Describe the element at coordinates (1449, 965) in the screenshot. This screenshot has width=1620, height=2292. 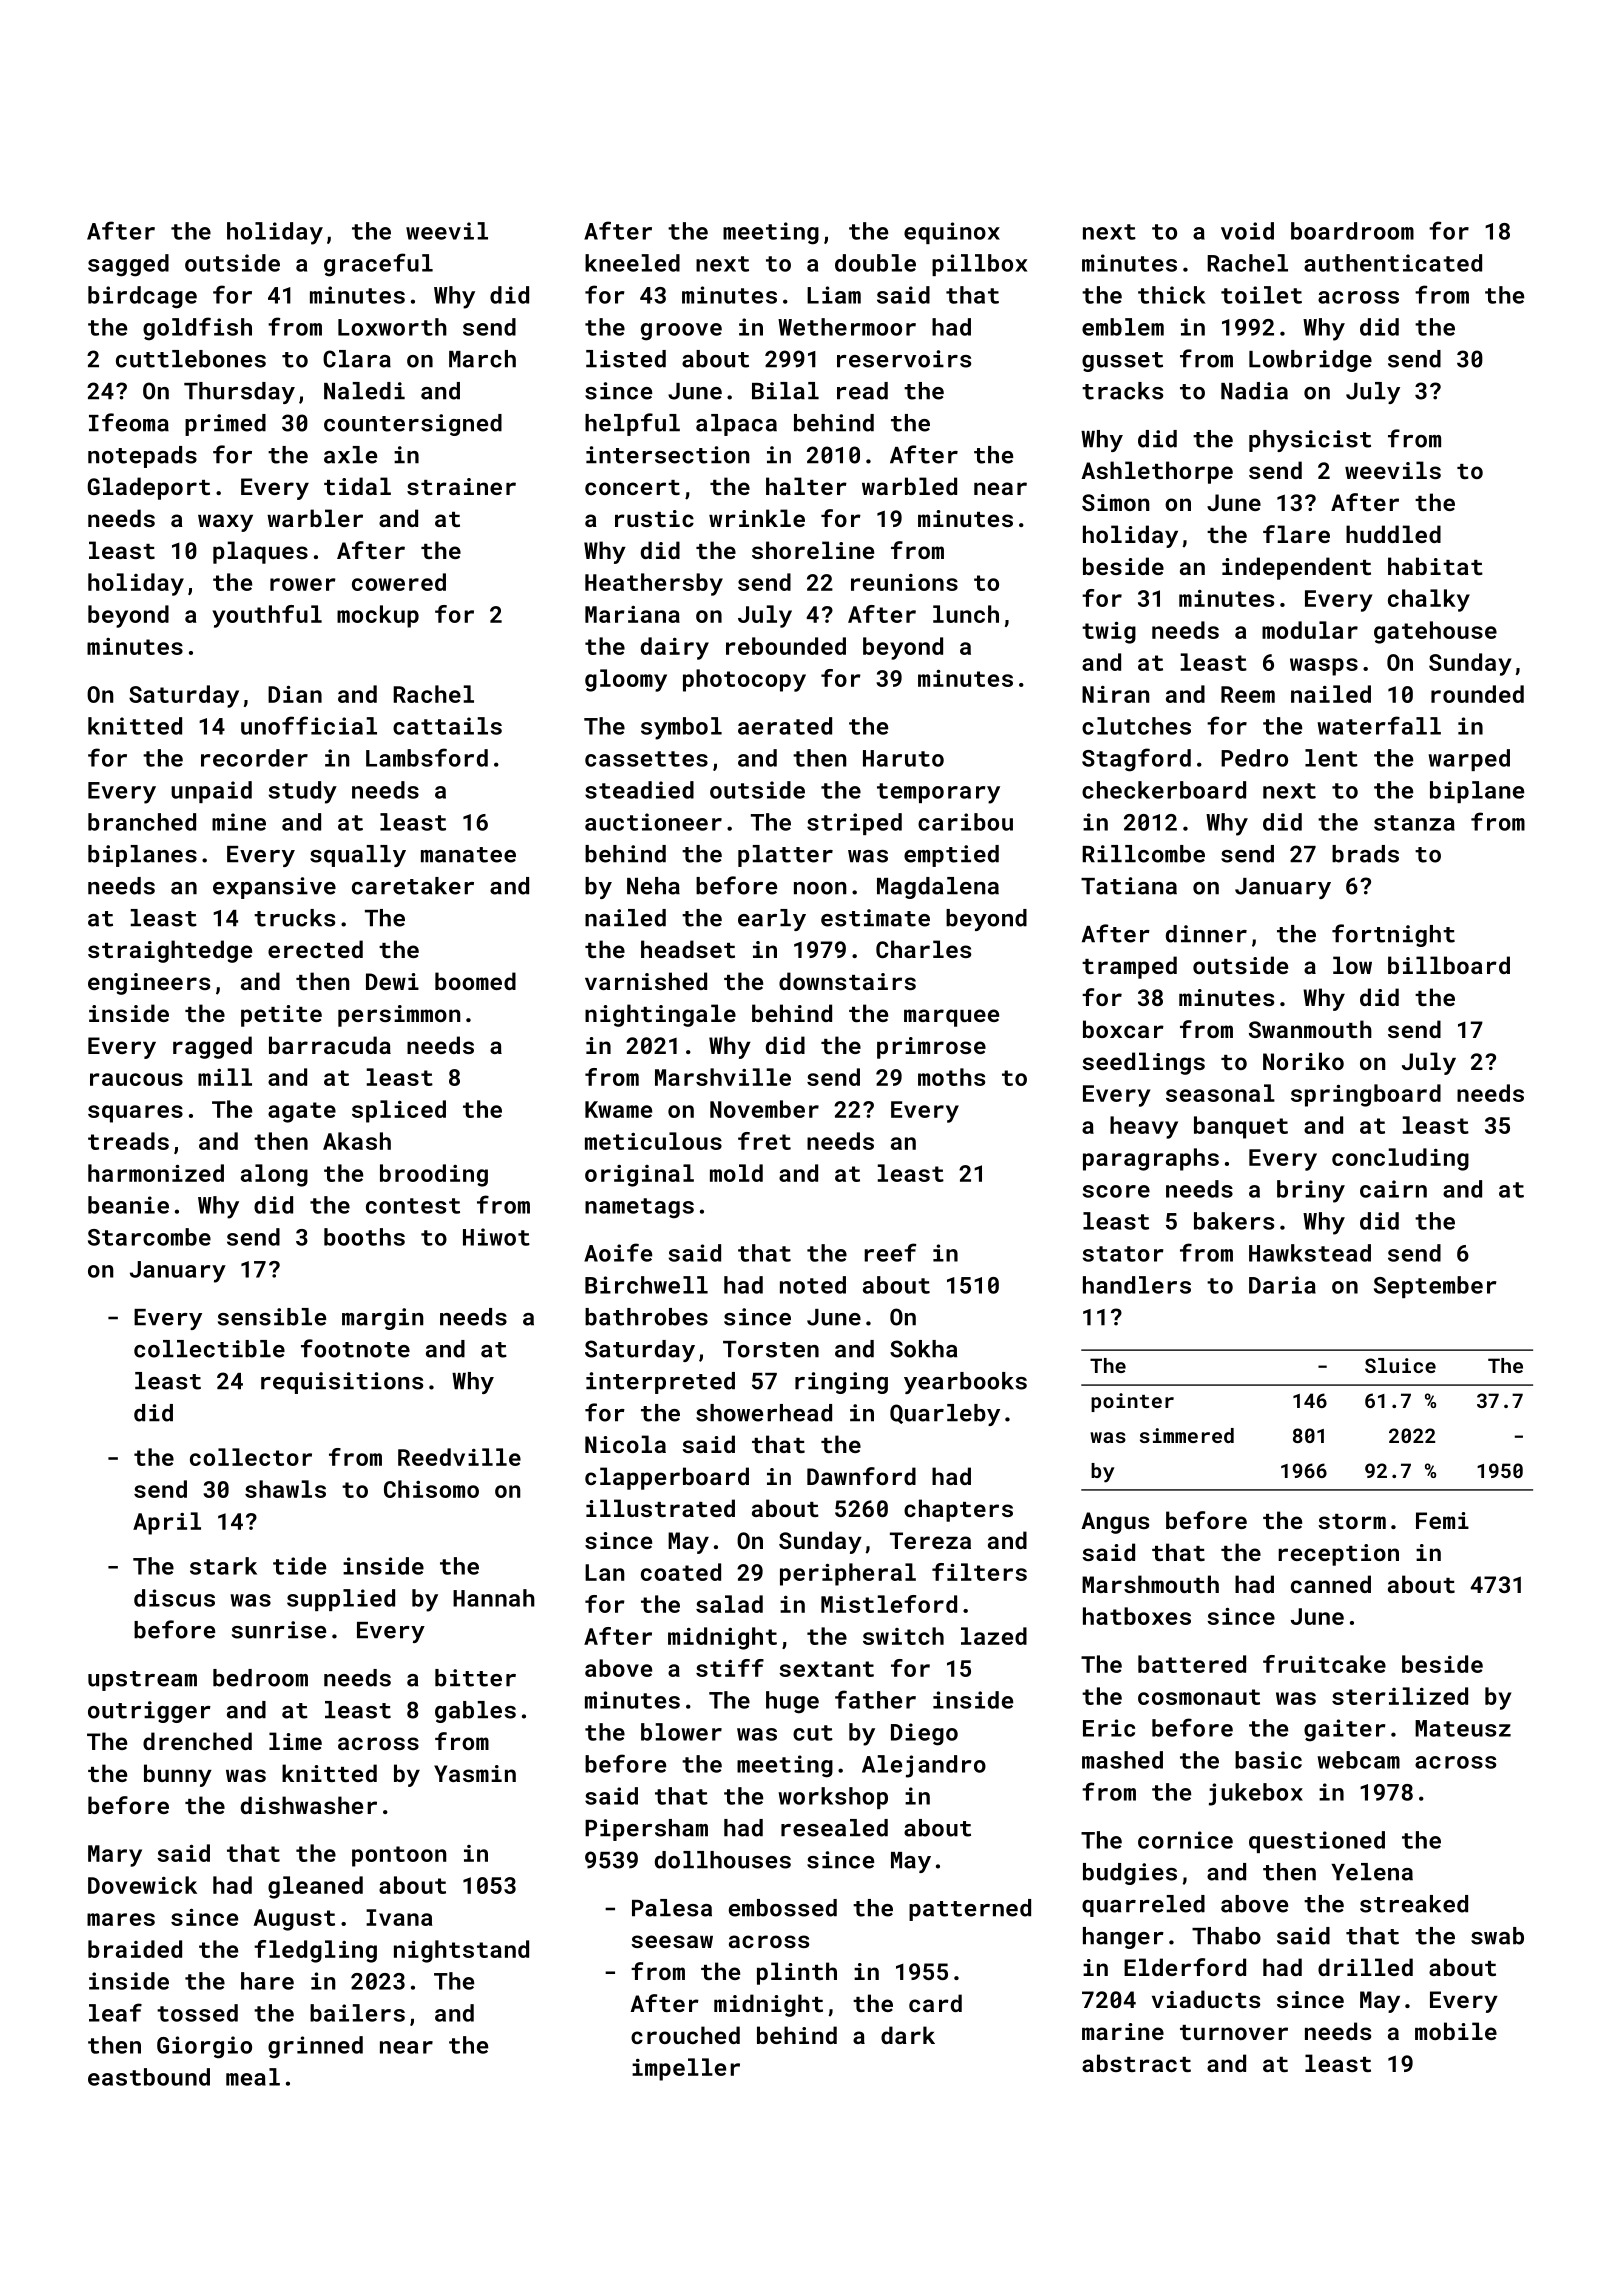
I see `billboard` at that location.
